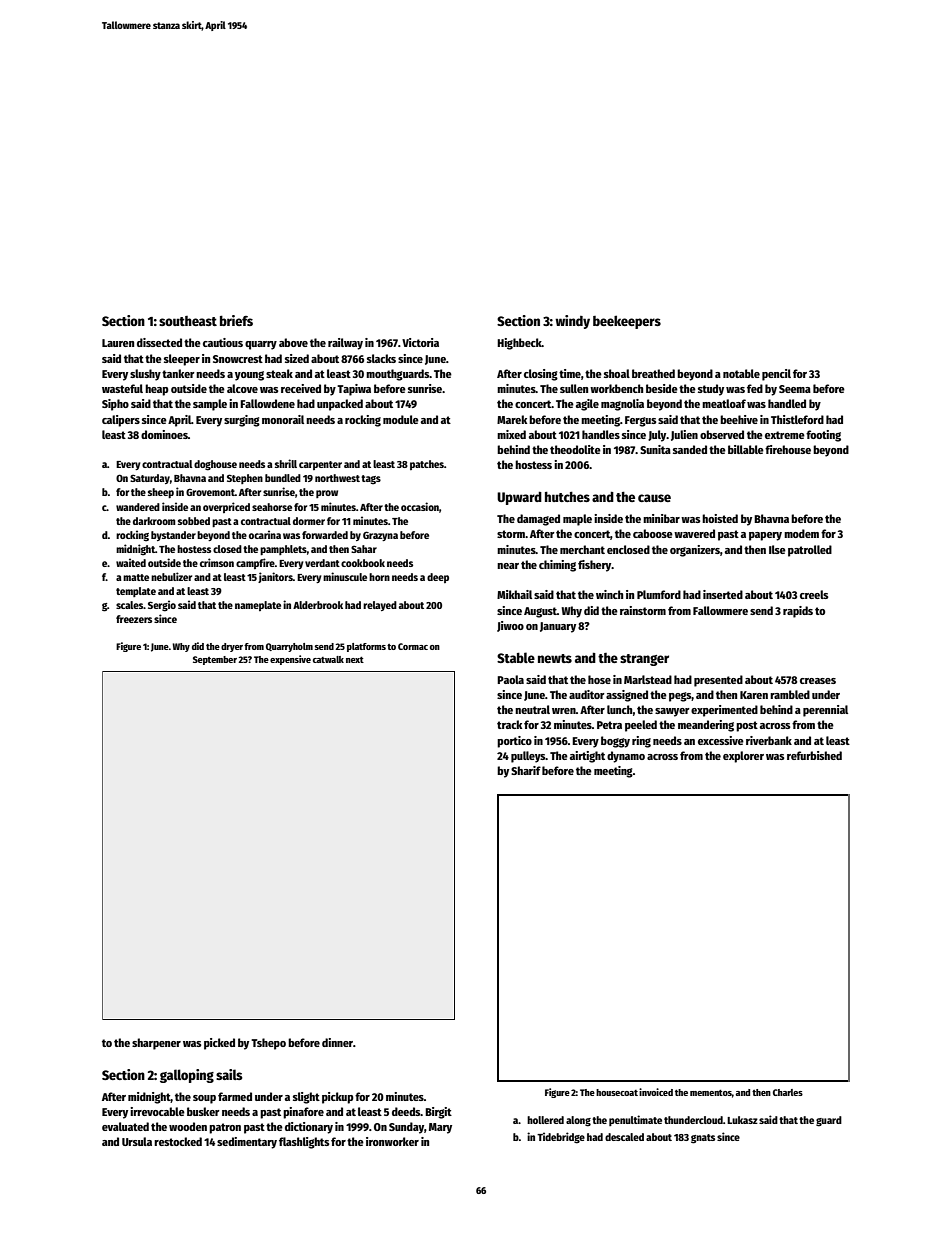 This screenshot has width=952, height=1233. What do you see at coordinates (703, 1139) in the screenshot?
I see `gnats` at bounding box center [703, 1139].
